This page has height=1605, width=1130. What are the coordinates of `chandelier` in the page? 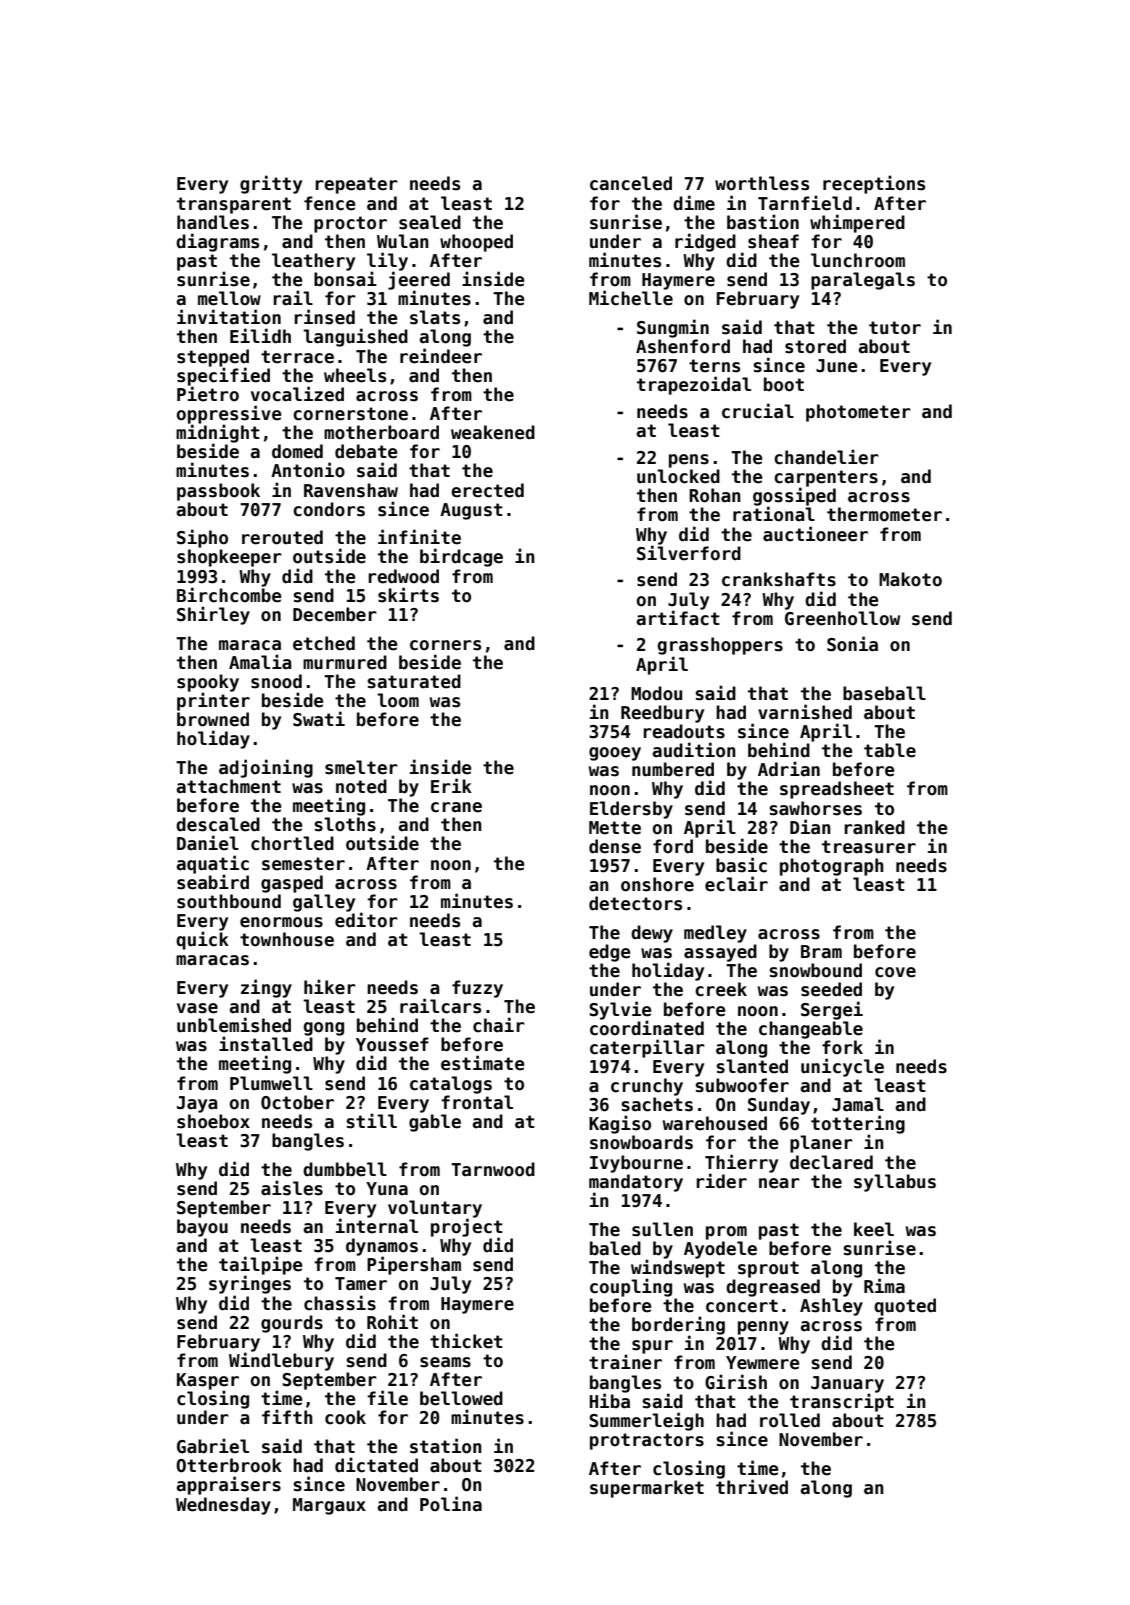 It's located at (826, 457).
